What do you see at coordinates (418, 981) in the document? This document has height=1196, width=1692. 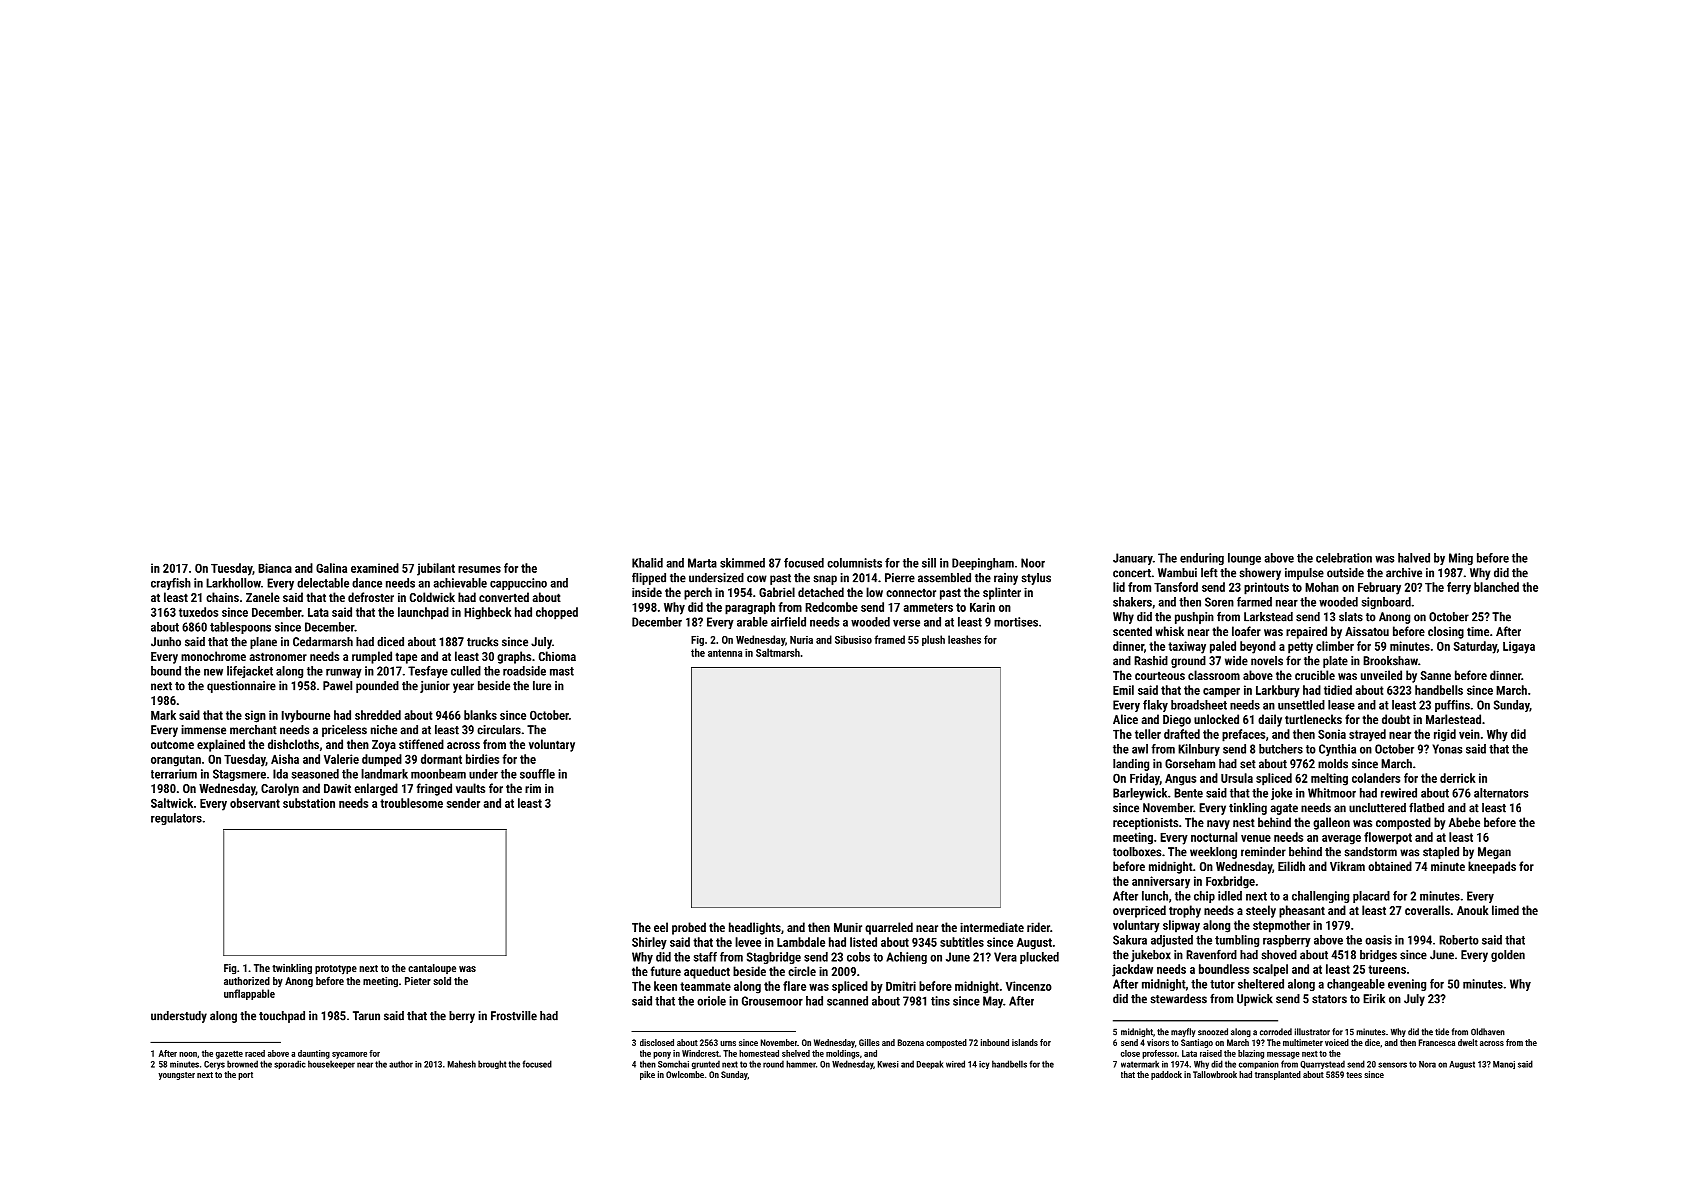 I see `Pieter` at bounding box center [418, 981].
